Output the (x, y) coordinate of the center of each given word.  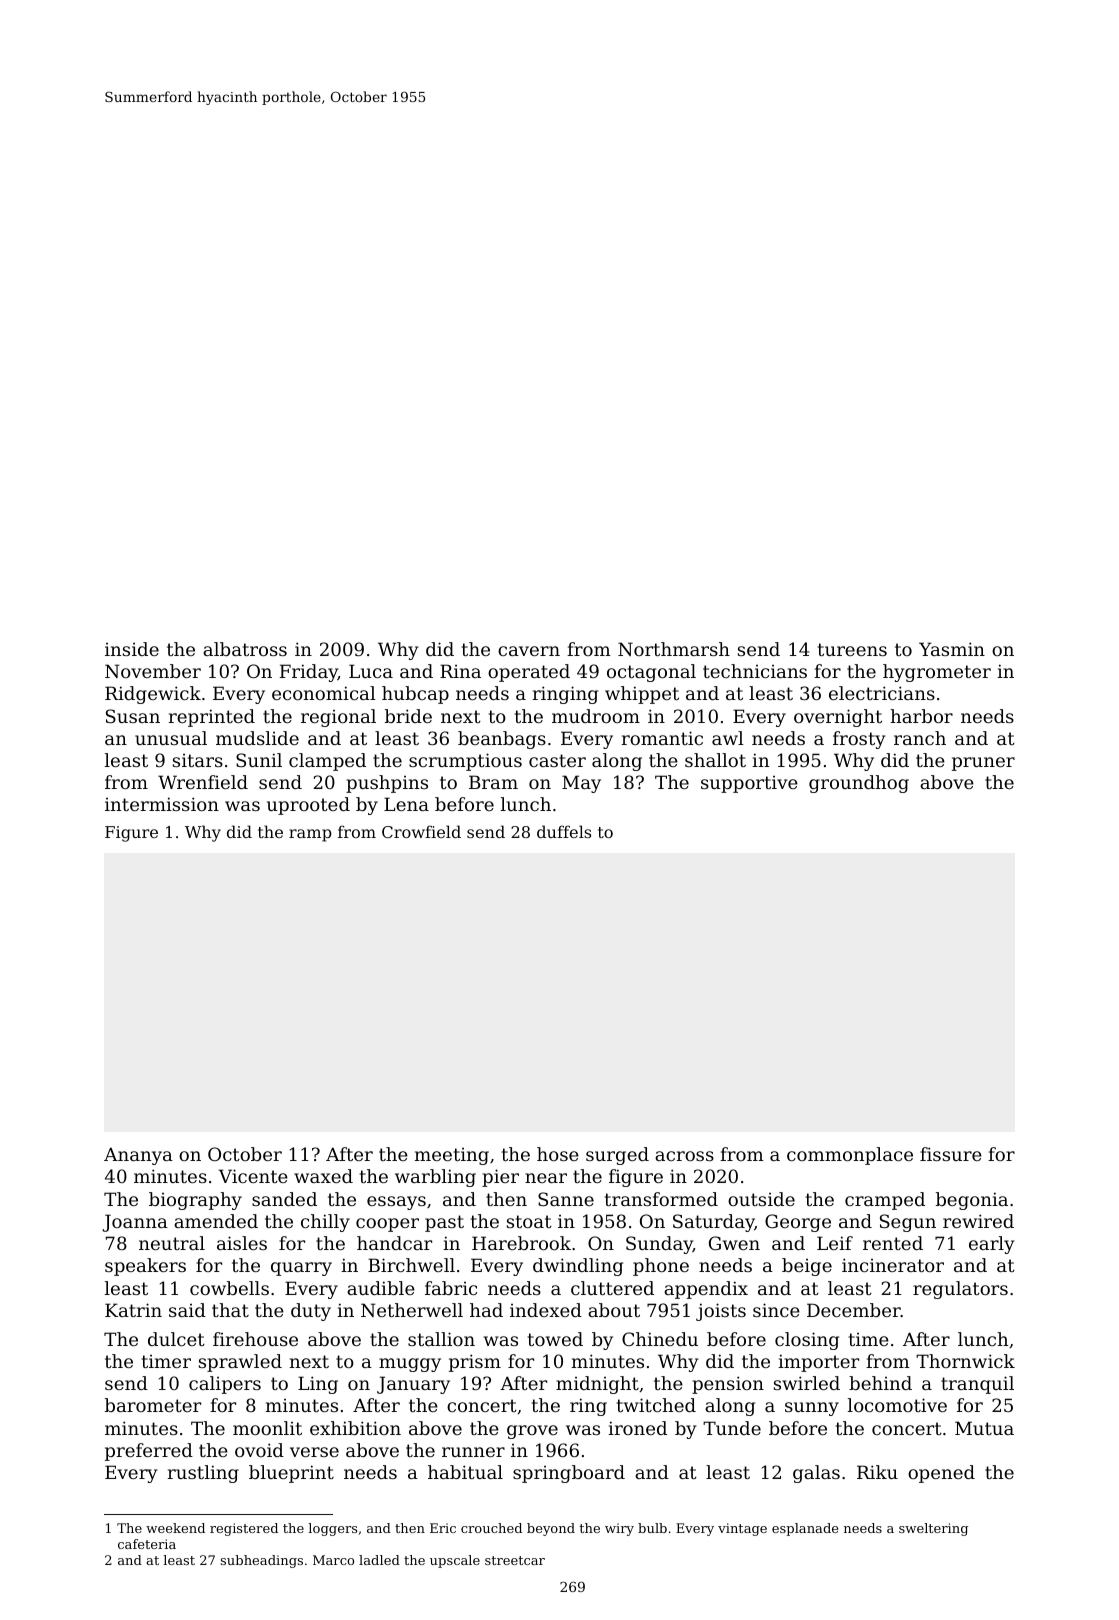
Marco (333, 1560)
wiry (619, 1529)
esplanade (805, 1529)
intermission (162, 804)
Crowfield (421, 831)
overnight (838, 718)
